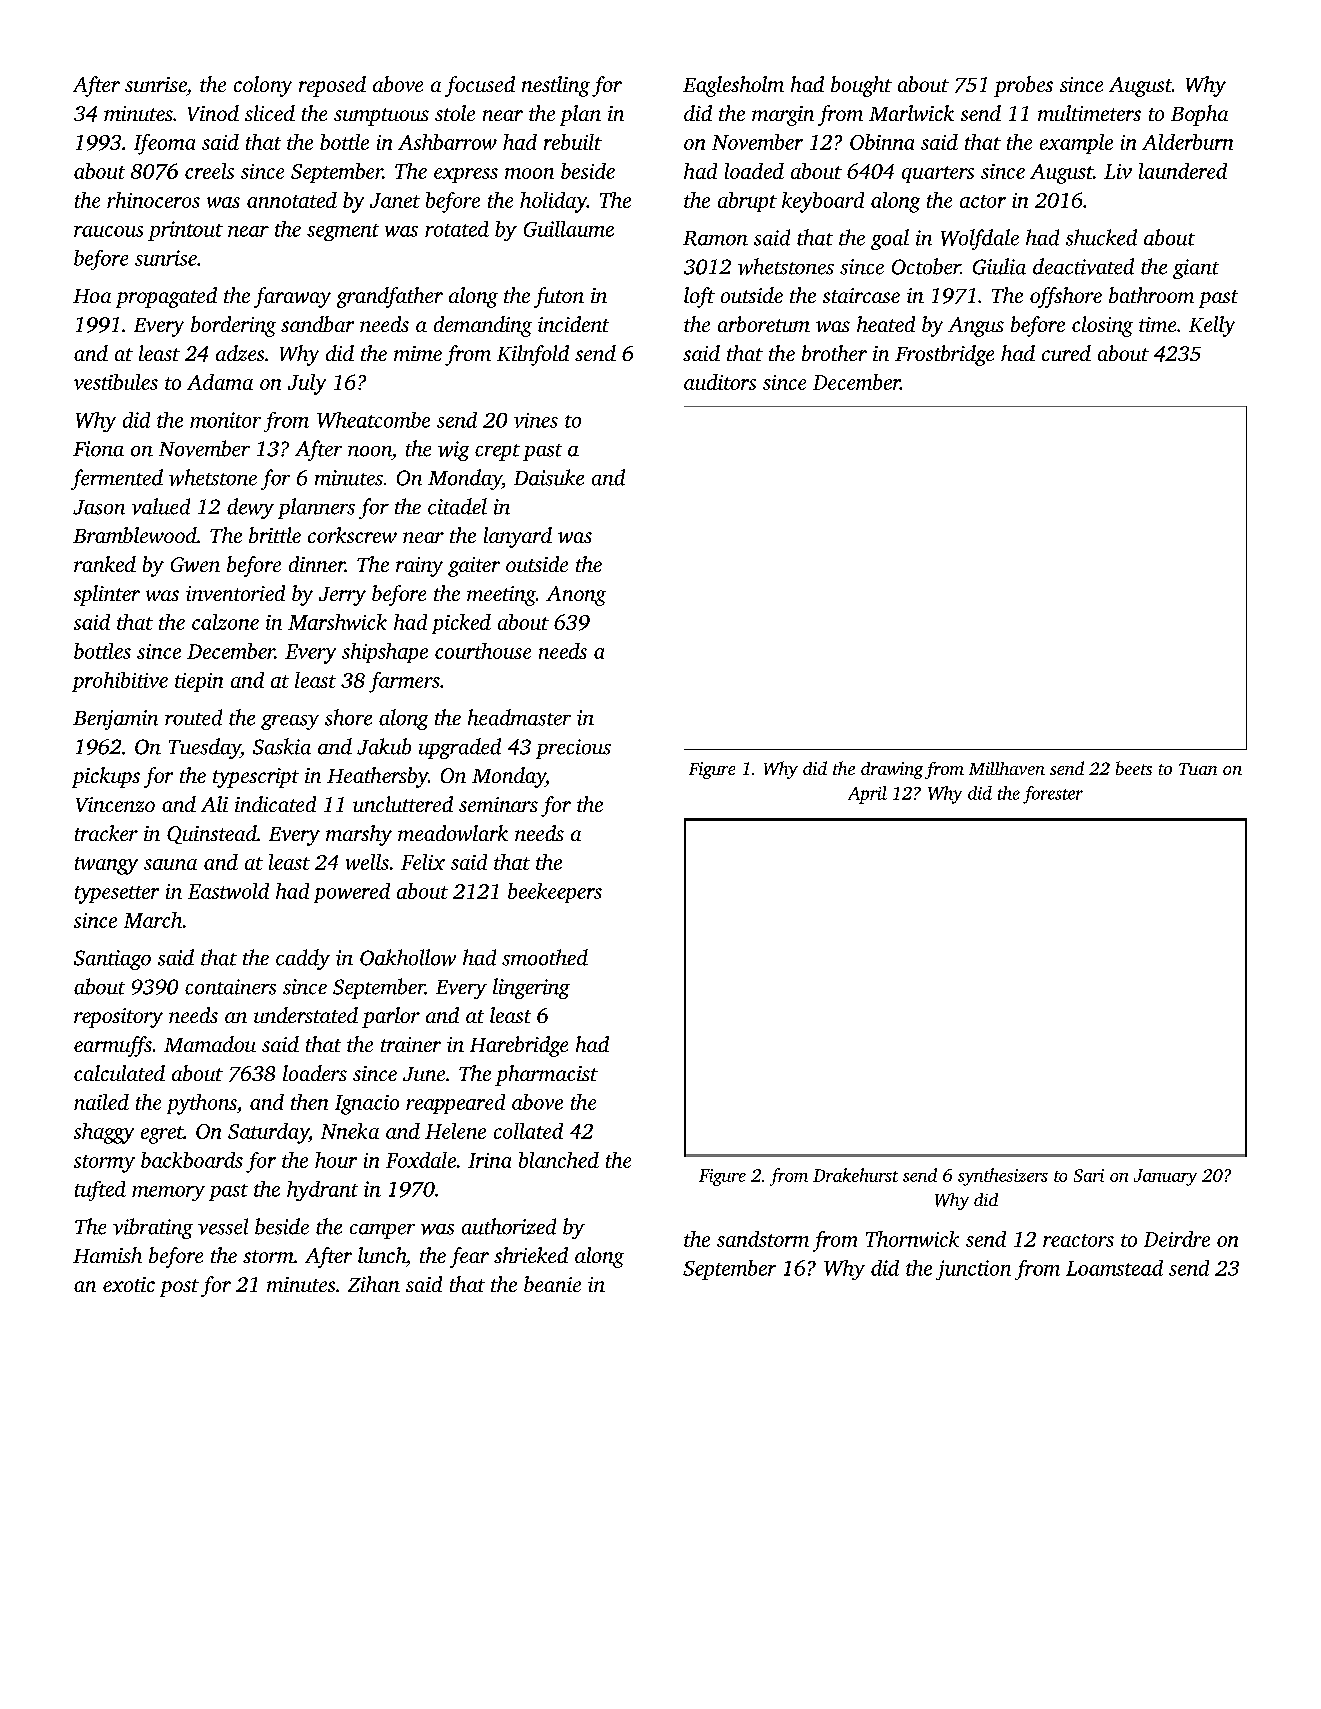 The height and width of the screenshot is (1709, 1321). Describe the element at coordinates (1198, 769) in the screenshot. I see `Tuan` at that location.
